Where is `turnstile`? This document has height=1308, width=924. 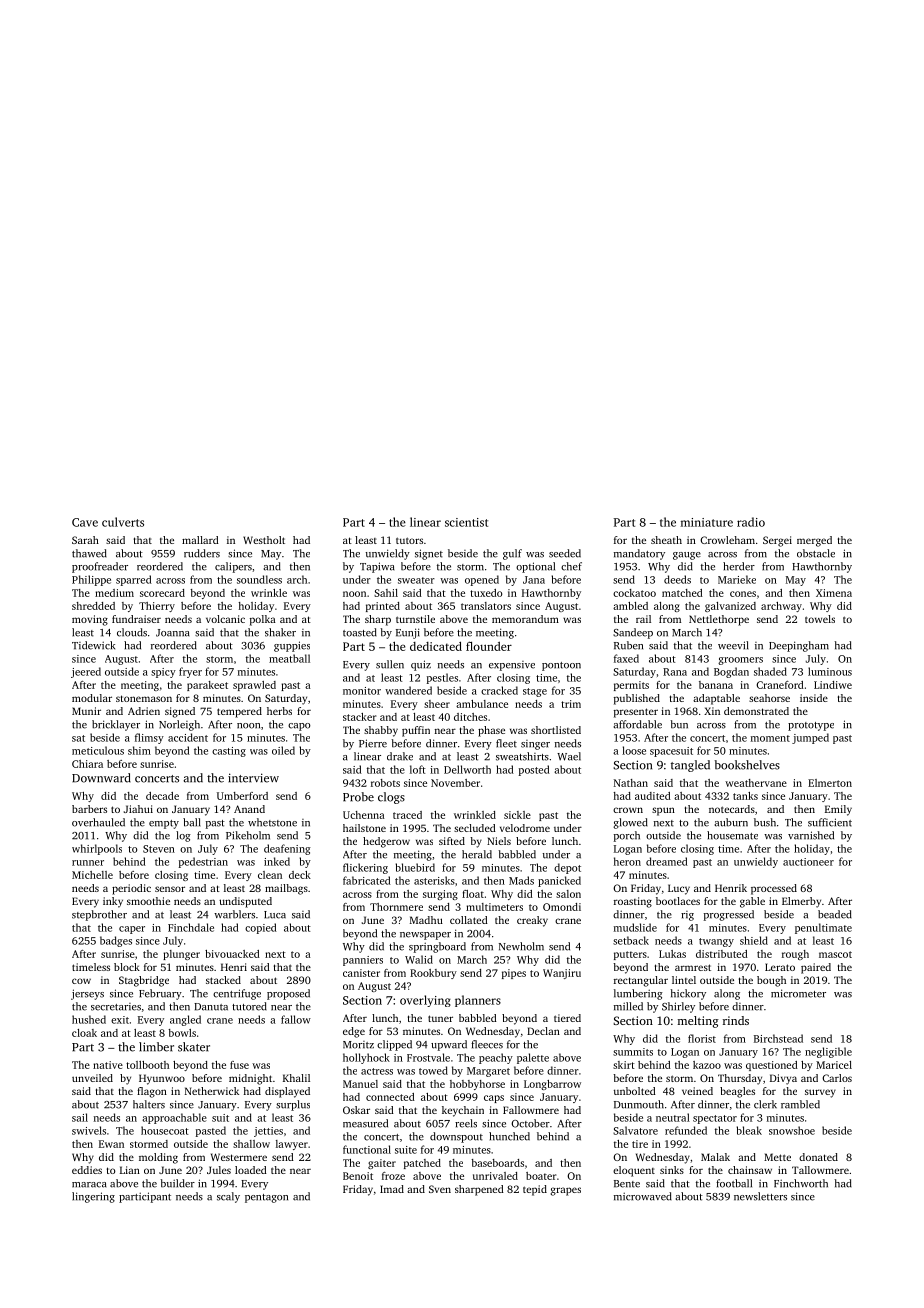
turnstile is located at coordinates (415, 619).
